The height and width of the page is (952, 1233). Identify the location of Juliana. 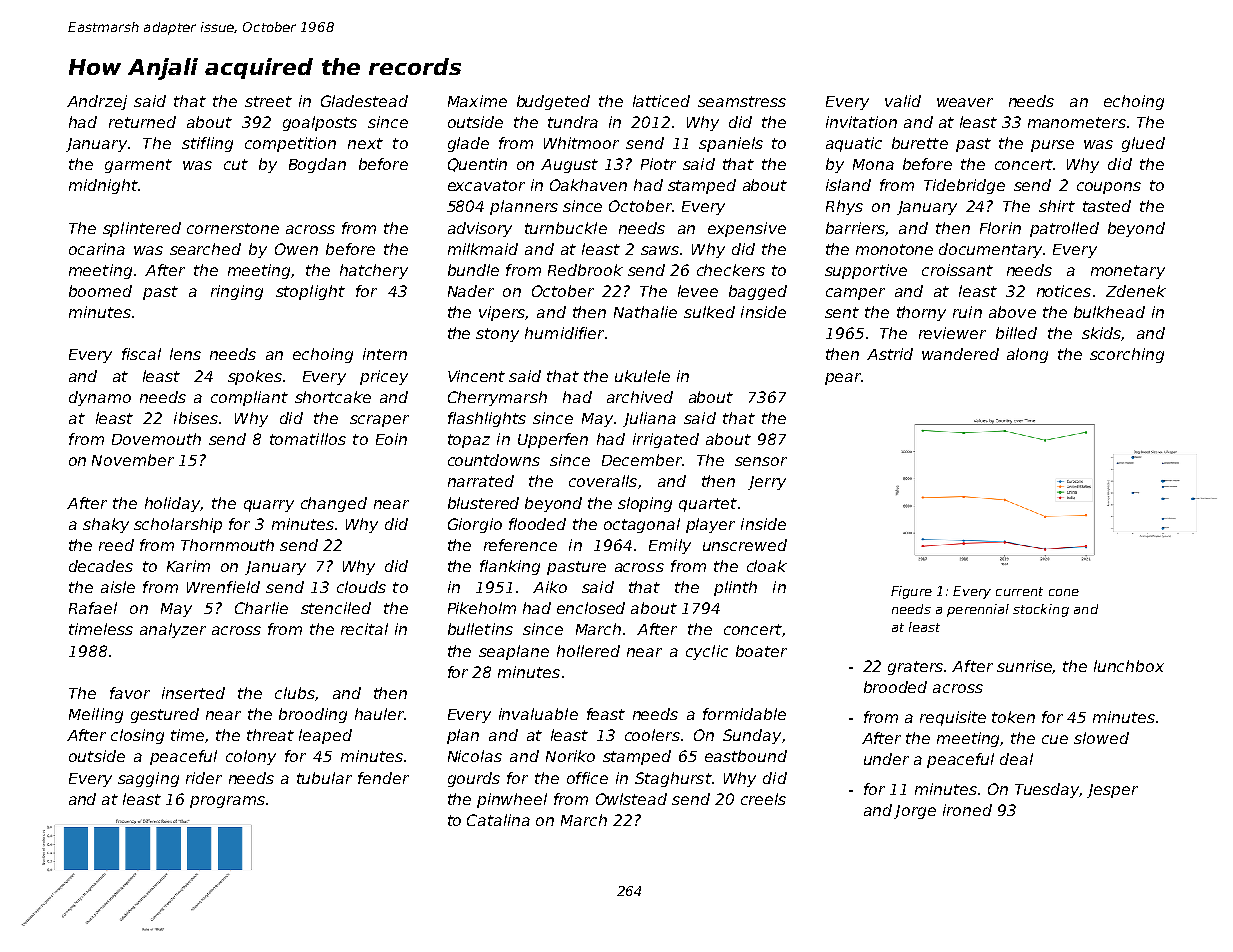
(649, 419).
